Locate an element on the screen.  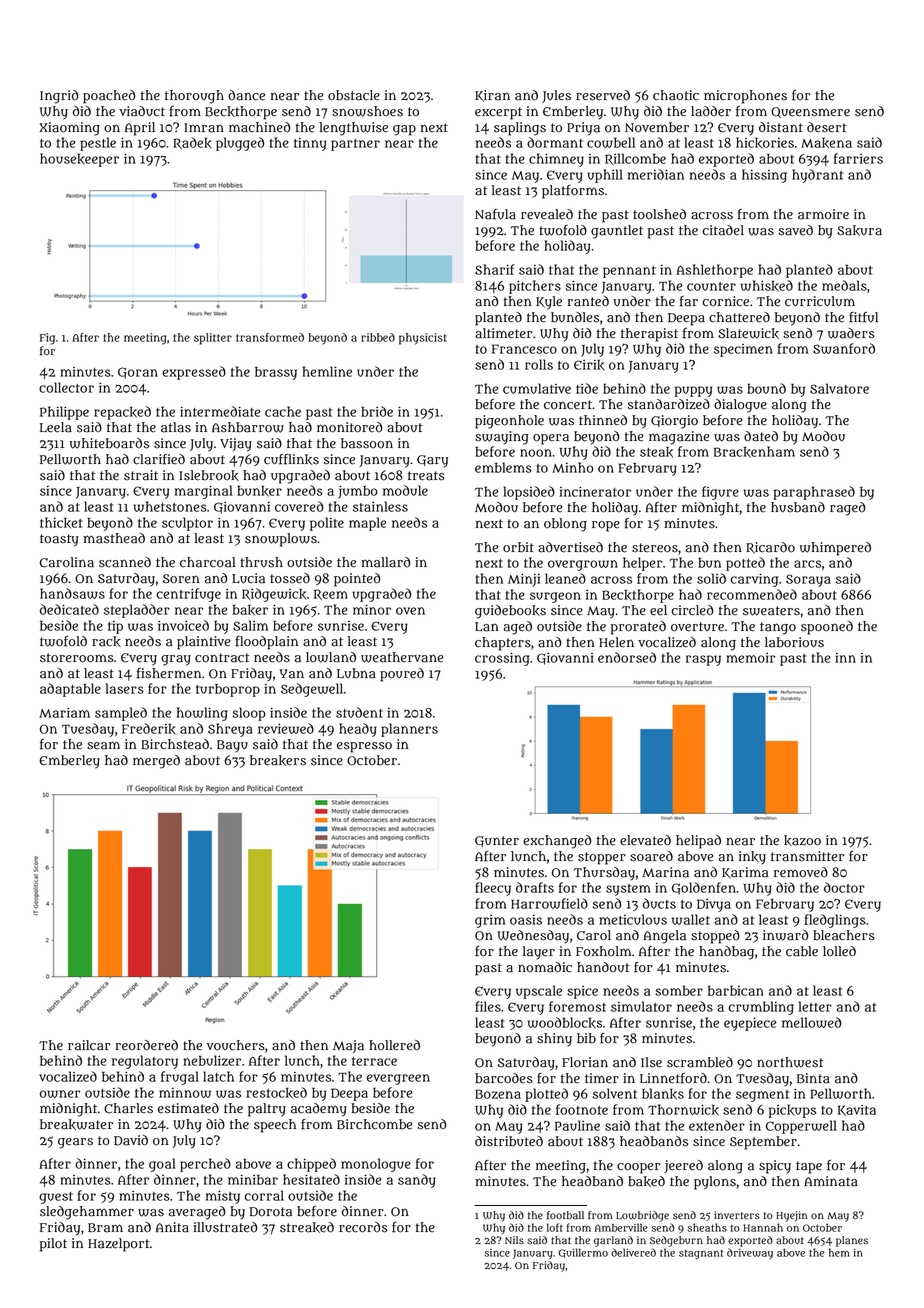
bundles is located at coordinates (575, 317).
